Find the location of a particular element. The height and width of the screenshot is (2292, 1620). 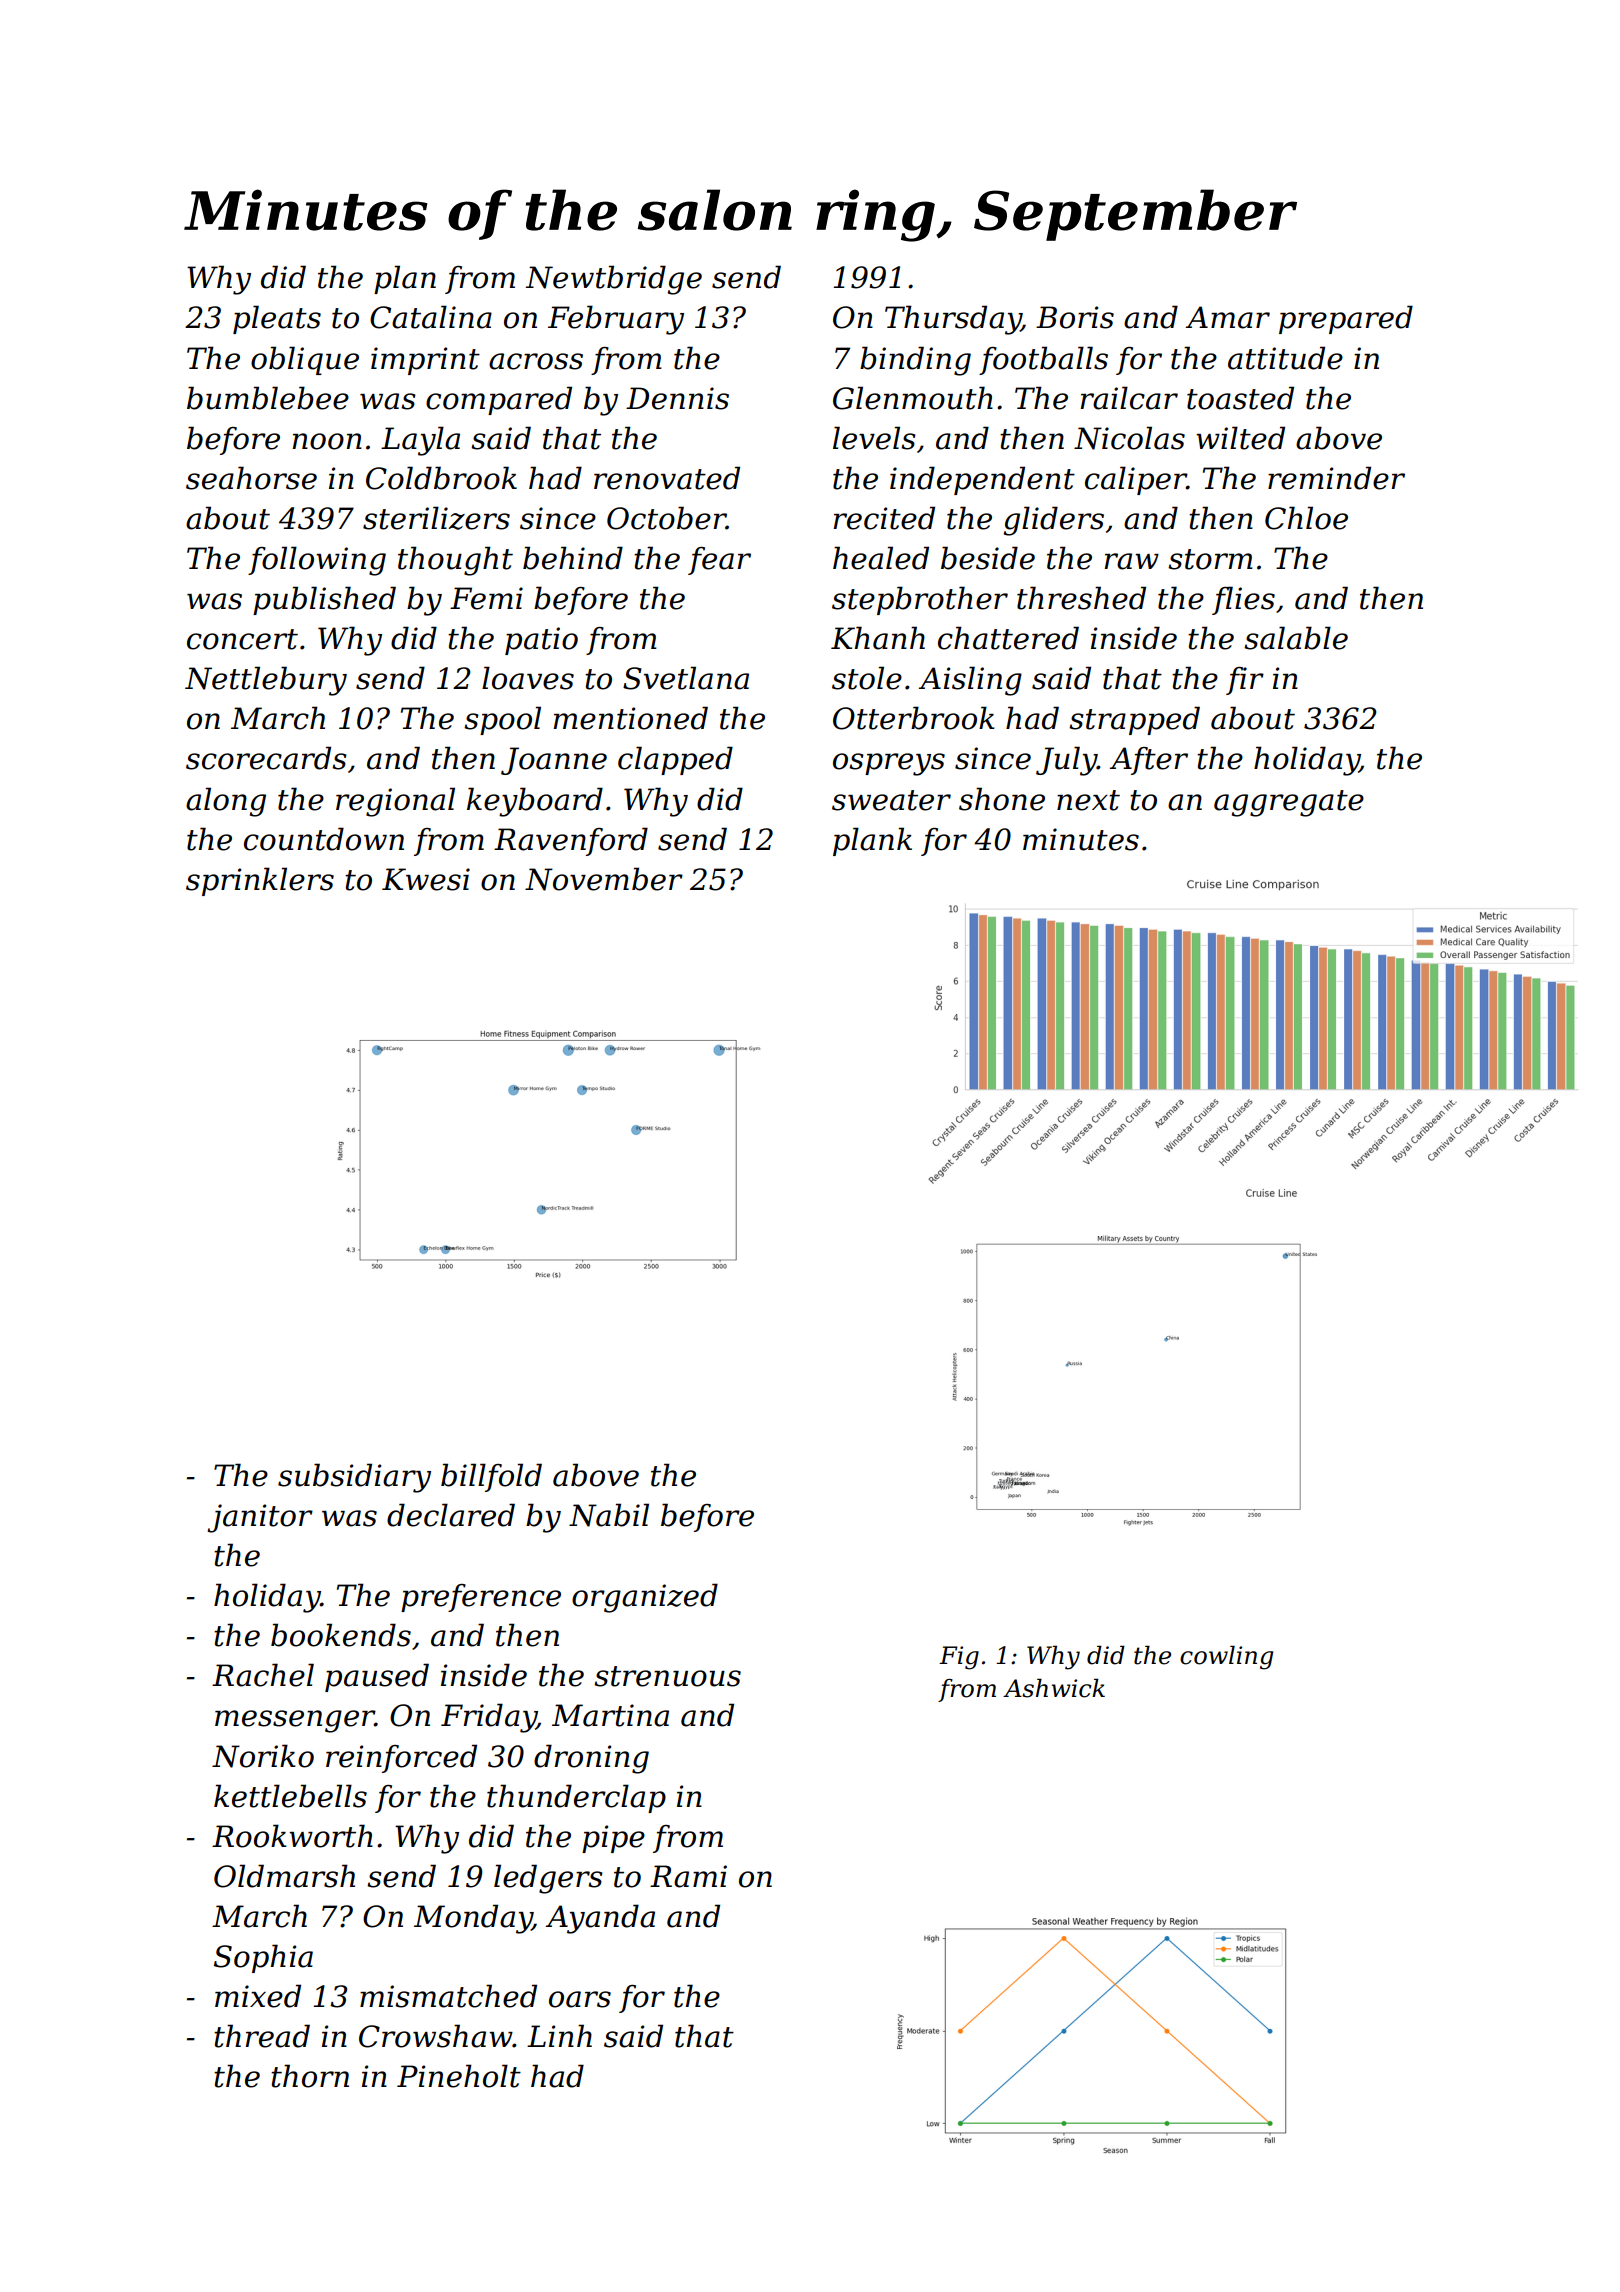

shone is located at coordinates (1002, 799).
